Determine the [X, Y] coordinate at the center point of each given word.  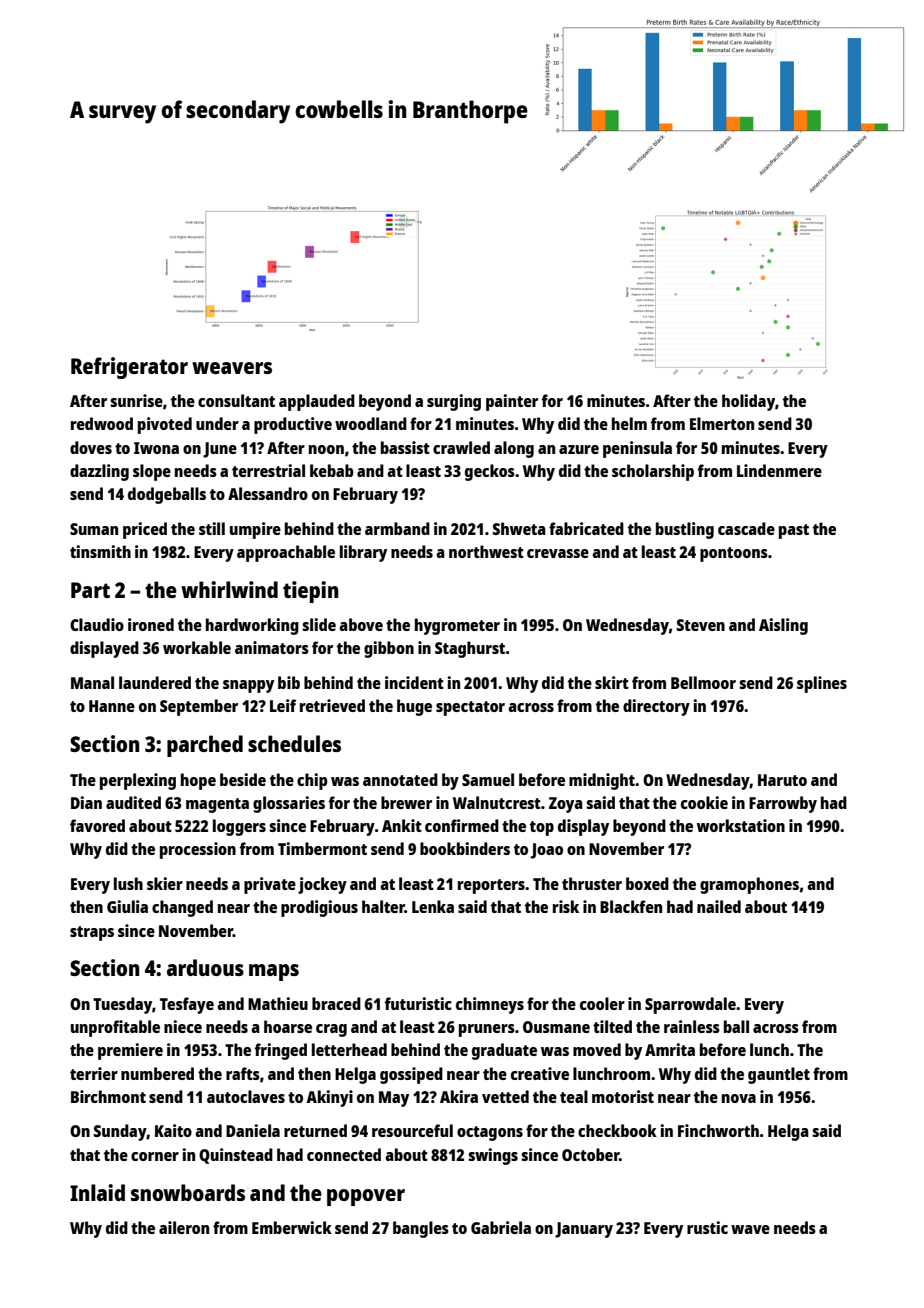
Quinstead [236, 1156]
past [794, 531]
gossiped [411, 1075]
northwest [486, 551]
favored [97, 825]
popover [366, 1197]
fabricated [586, 528]
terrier [94, 1073]
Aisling [783, 626]
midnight [602, 781]
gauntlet [779, 1075]
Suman [94, 529]
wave [750, 1229]
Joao [547, 851]
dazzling [99, 472]
